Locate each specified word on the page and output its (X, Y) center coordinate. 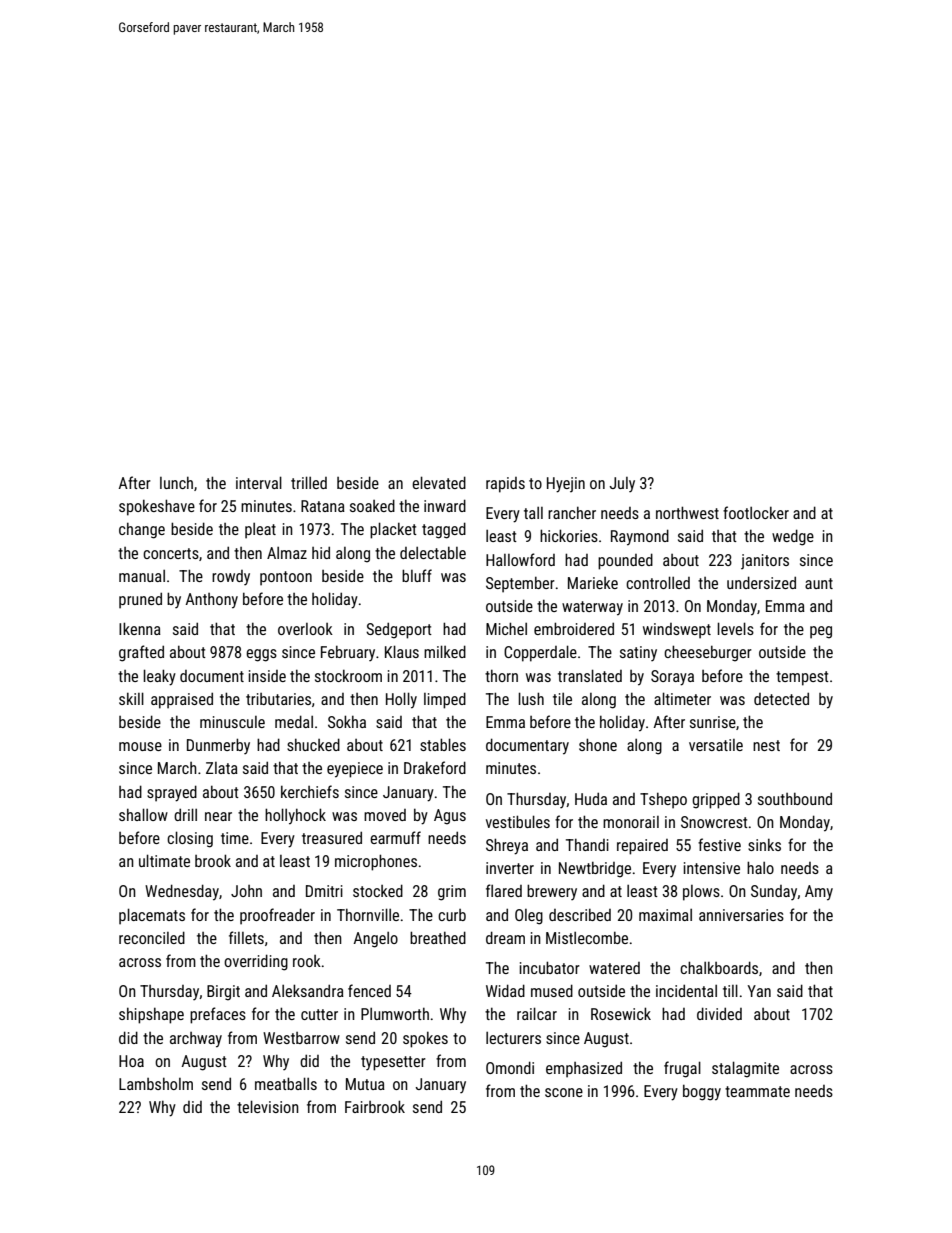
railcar (537, 1013)
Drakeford (435, 767)
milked (445, 651)
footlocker (756, 512)
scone (564, 1092)
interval (259, 482)
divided (719, 1013)
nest (766, 745)
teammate (757, 1091)
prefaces (218, 1015)
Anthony (211, 601)
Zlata (222, 768)
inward (445, 505)
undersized (761, 582)
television (268, 1106)
